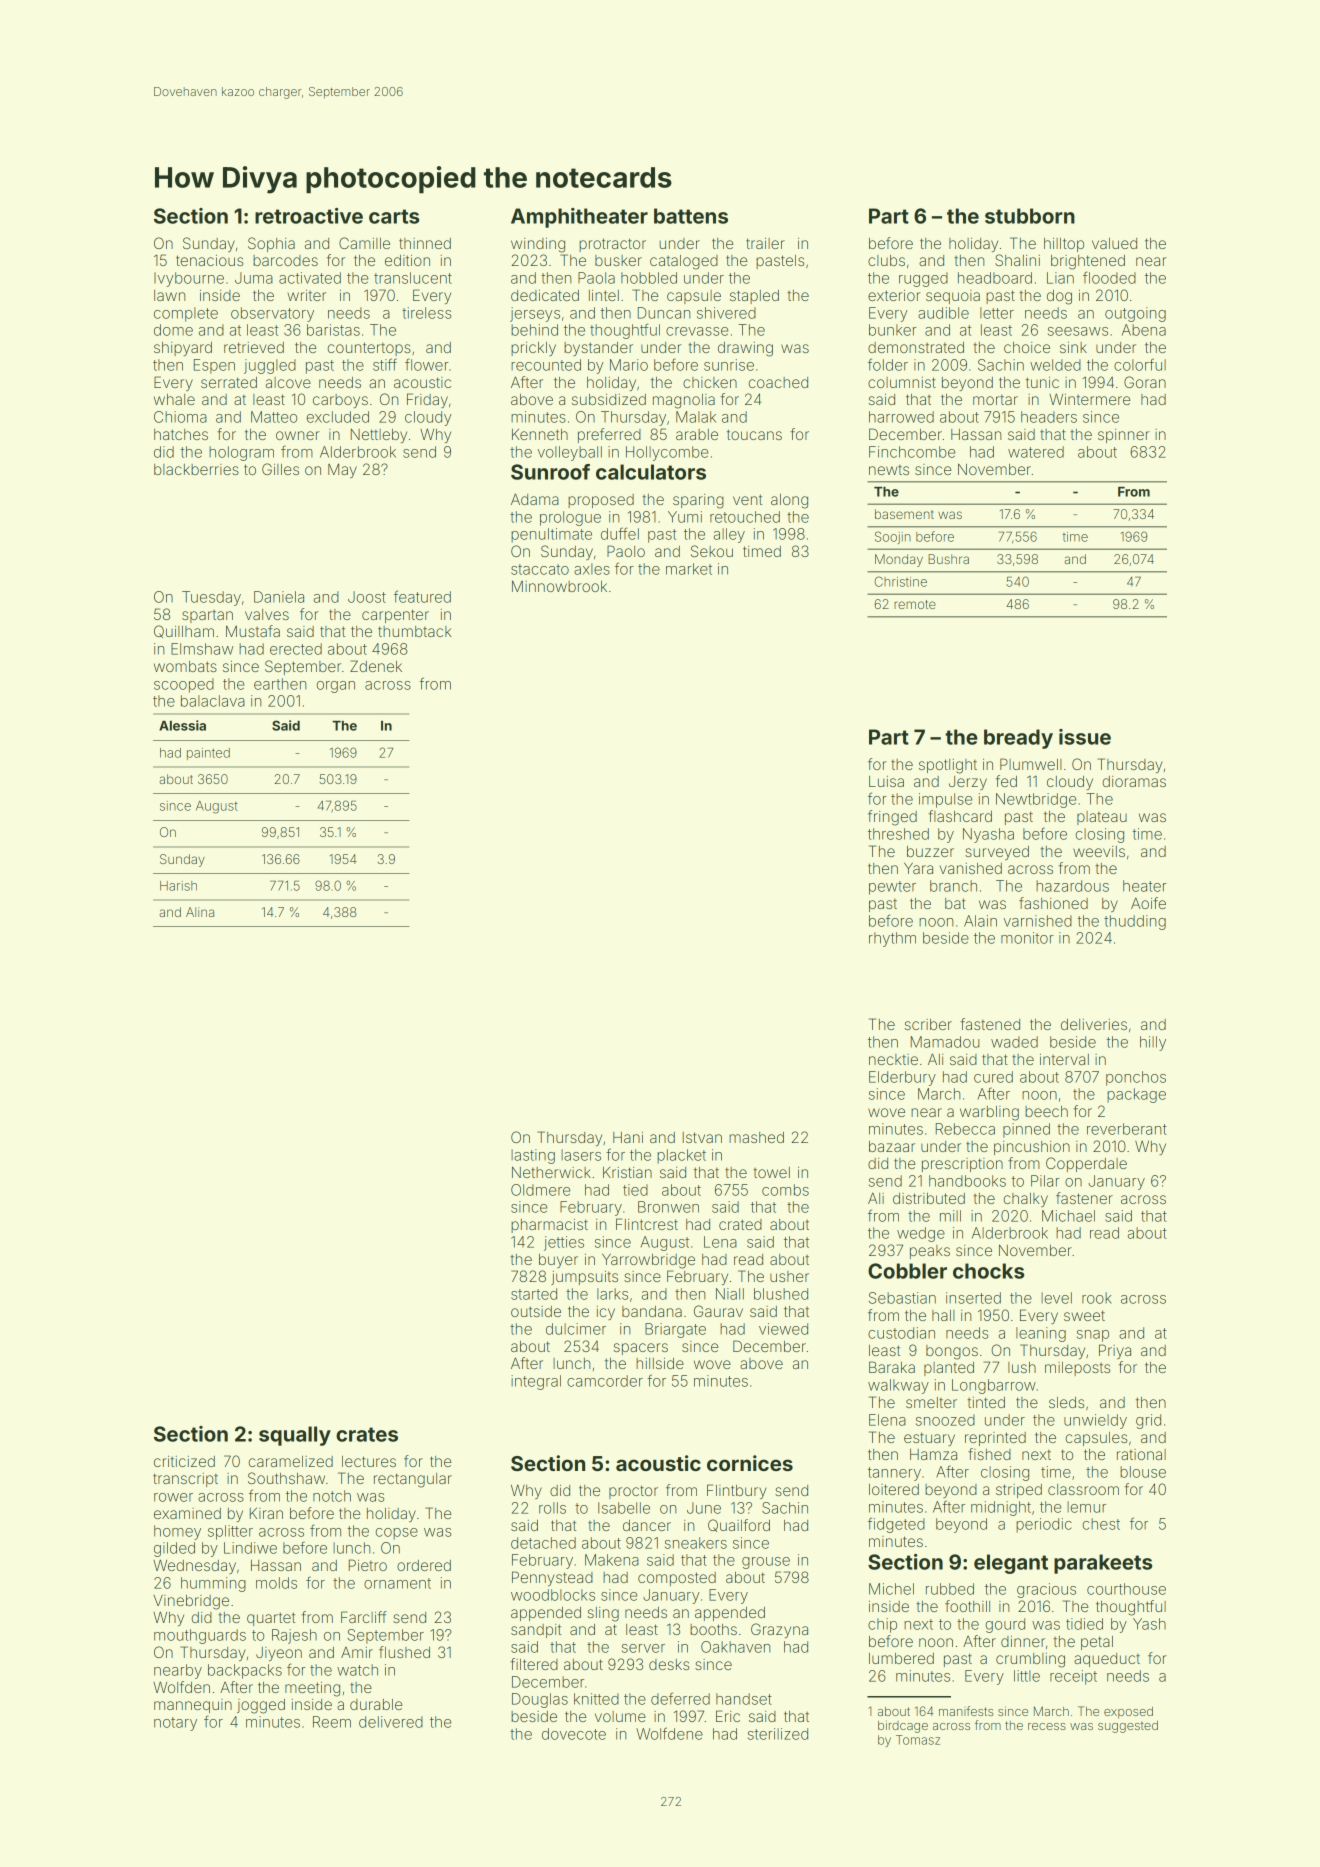  I want to click on carts, so click(394, 216).
